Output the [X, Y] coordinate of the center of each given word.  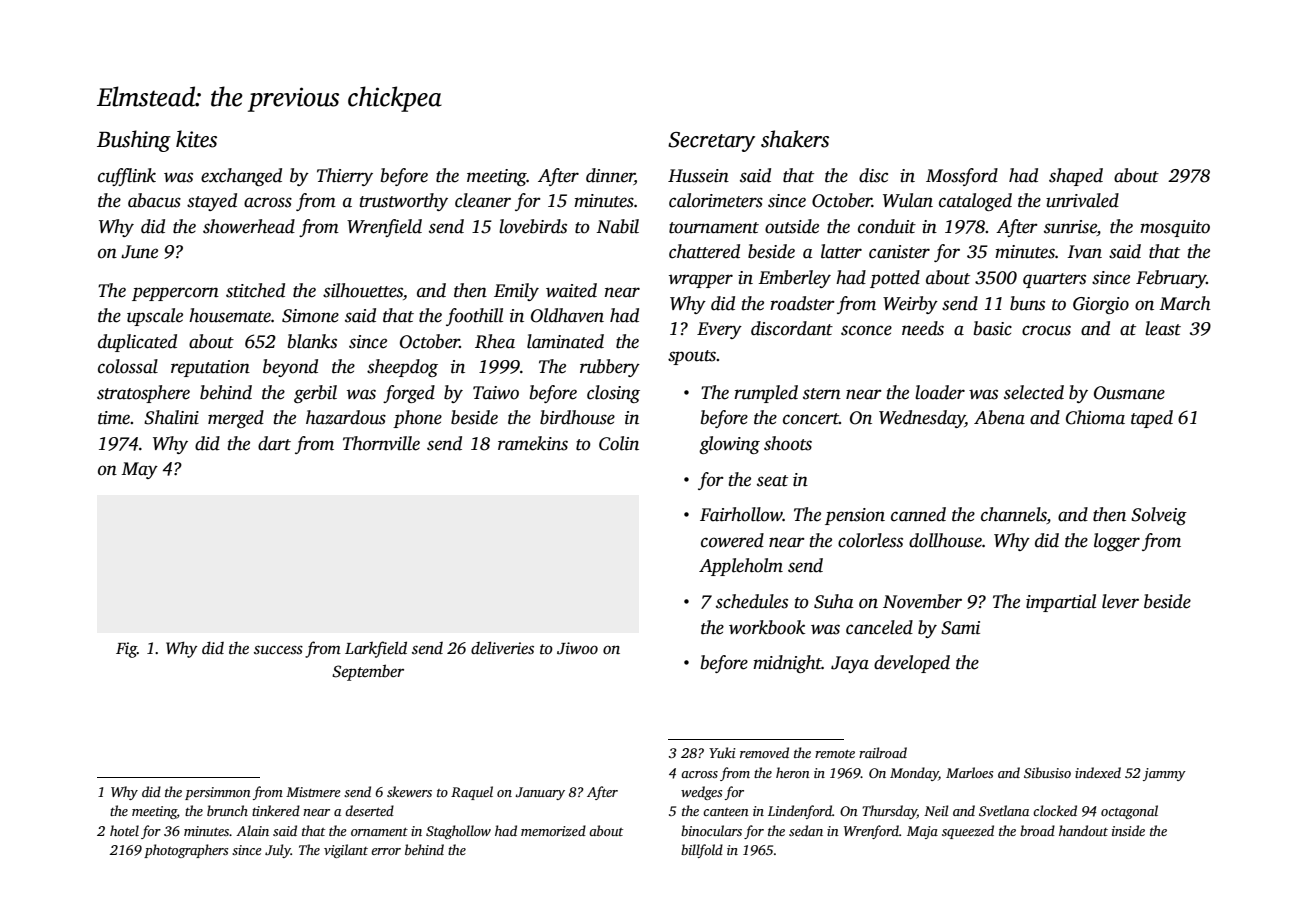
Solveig [1159, 516]
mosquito [1175, 228]
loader [940, 392]
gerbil [315, 394]
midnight [787, 664]
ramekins [533, 443]
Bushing [134, 141]
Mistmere [313, 792]
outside [792, 226]
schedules [752, 601]
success [278, 650]
